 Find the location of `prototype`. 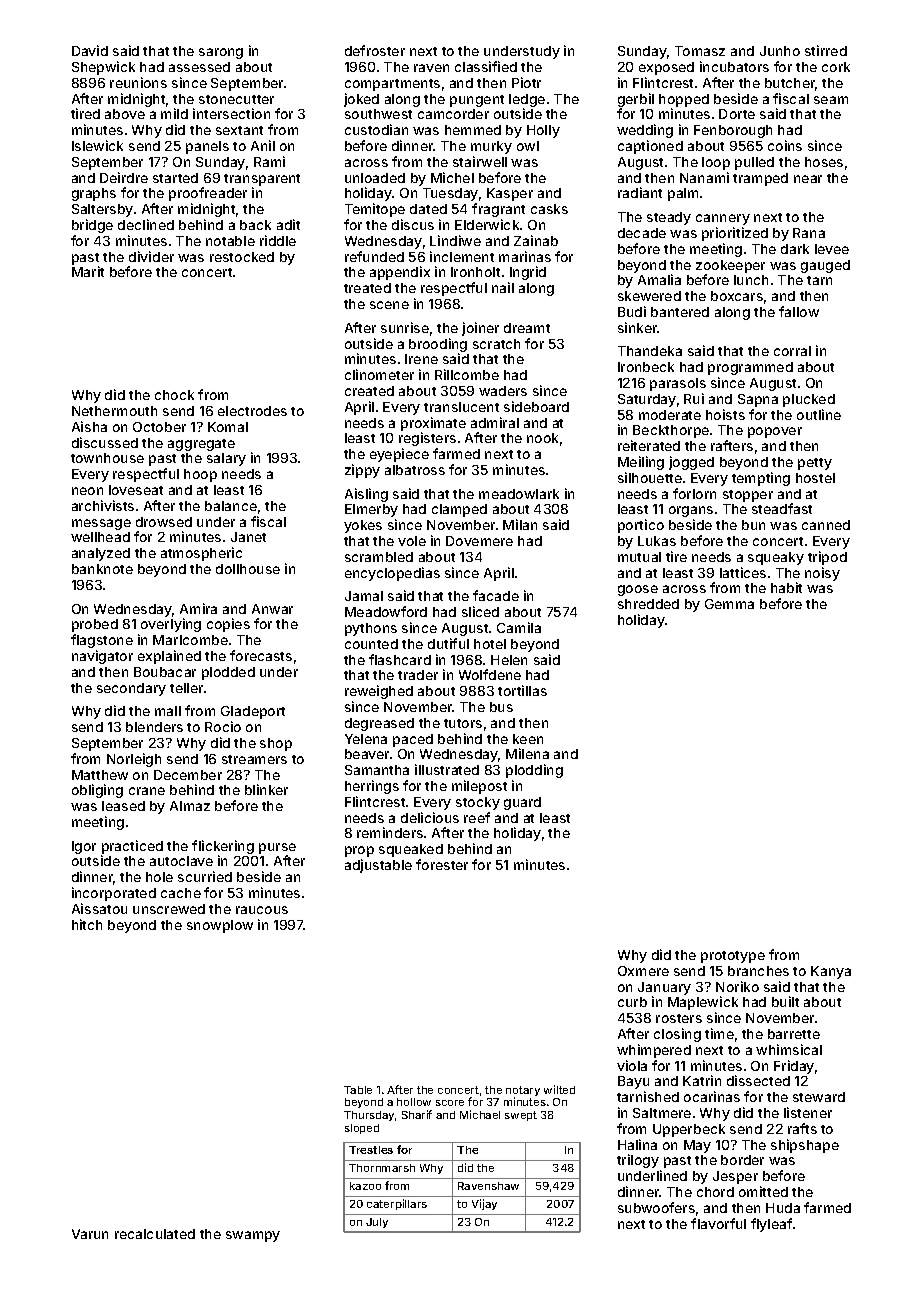

prototype is located at coordinates (733, 957).
